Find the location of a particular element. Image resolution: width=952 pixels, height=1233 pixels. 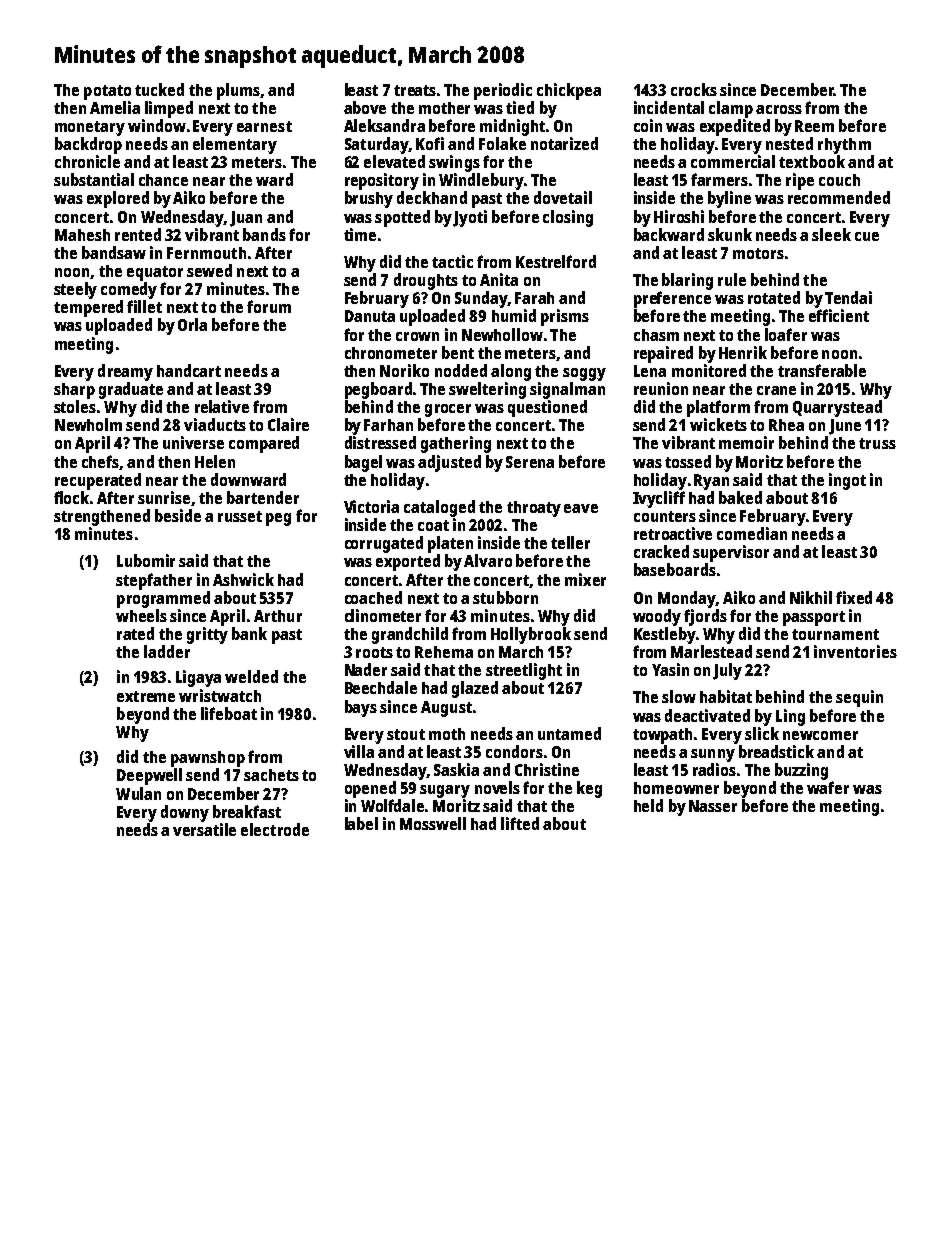

sachets is located at coordinates (271, 775).
